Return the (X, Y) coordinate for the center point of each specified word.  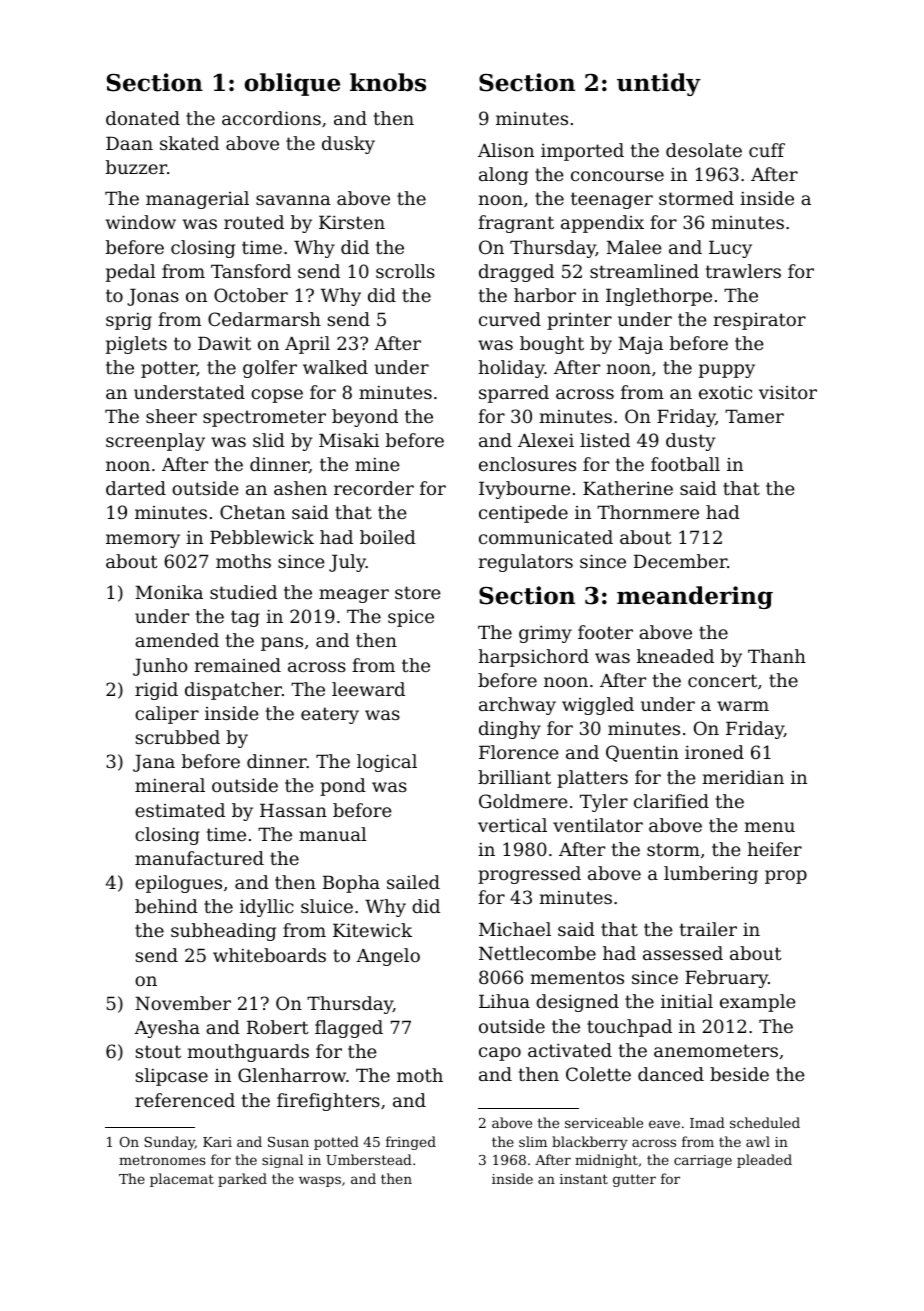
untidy (659, 84)
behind (166, 906)
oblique (292, 84)
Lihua (504, 1001)
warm (743, 706)
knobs (388, 82)
